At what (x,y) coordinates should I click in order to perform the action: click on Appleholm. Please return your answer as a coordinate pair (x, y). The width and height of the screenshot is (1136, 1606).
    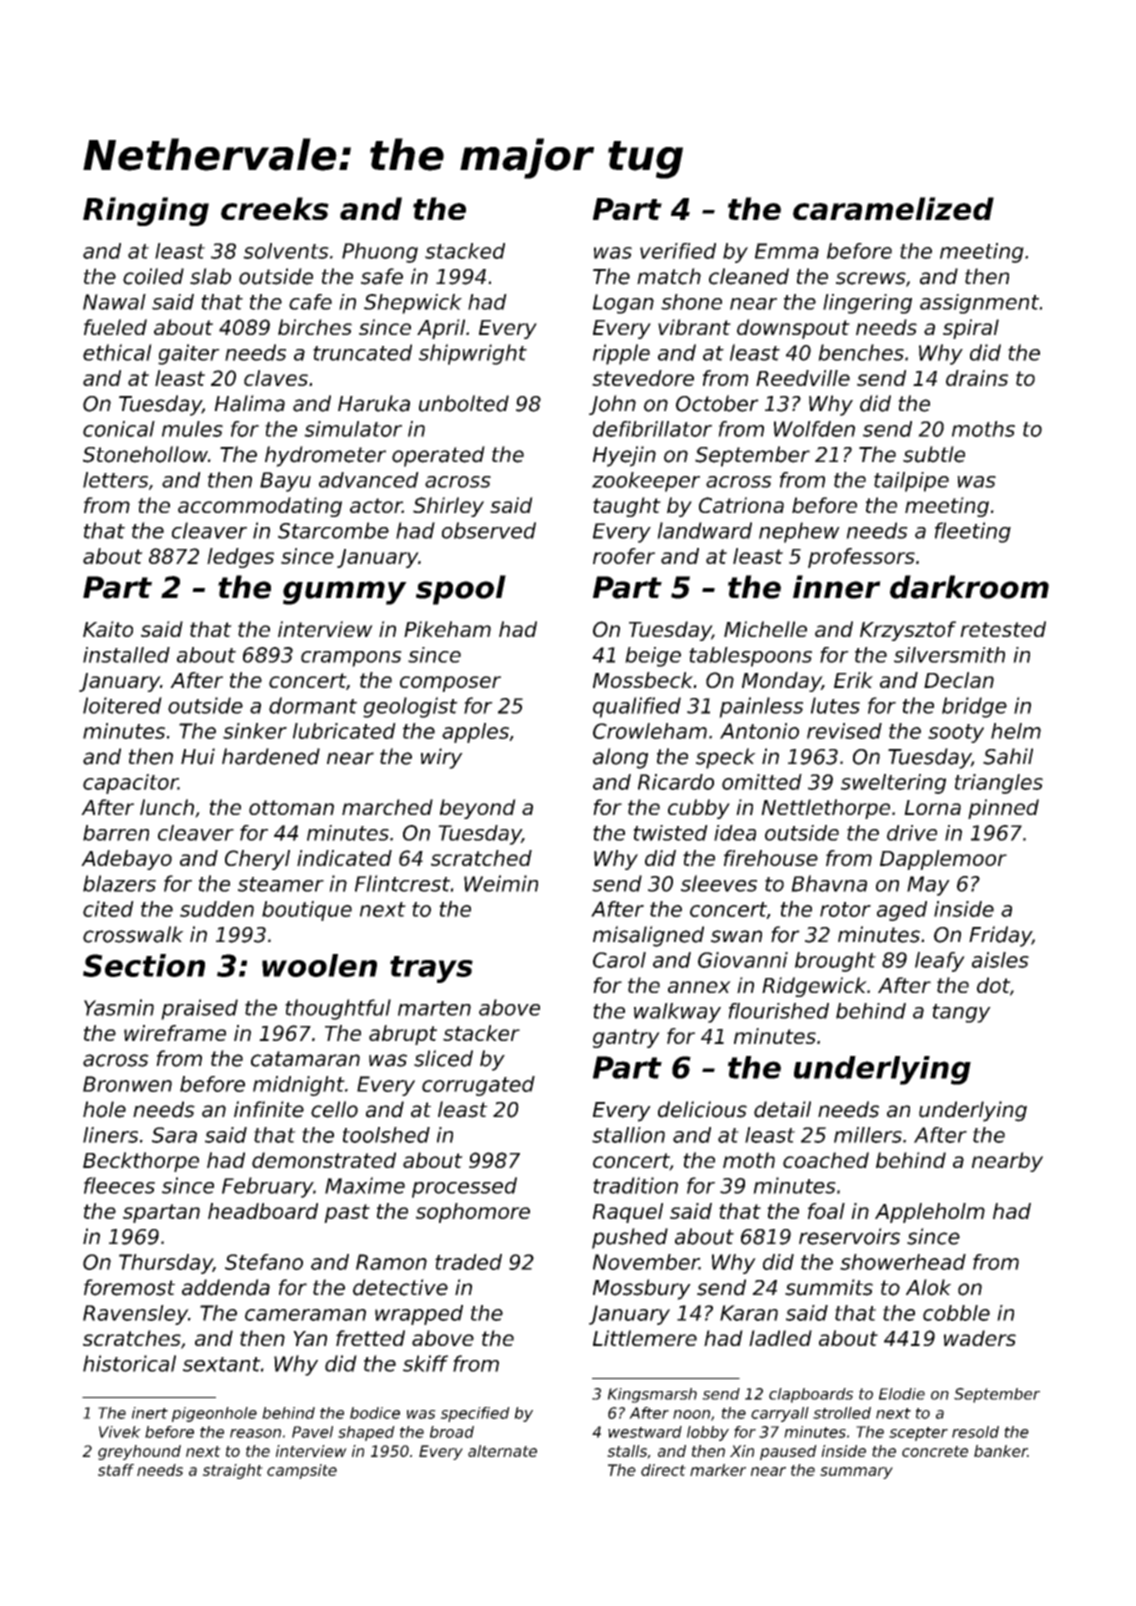
    Looking at the image, I should click on (930, 1213).
